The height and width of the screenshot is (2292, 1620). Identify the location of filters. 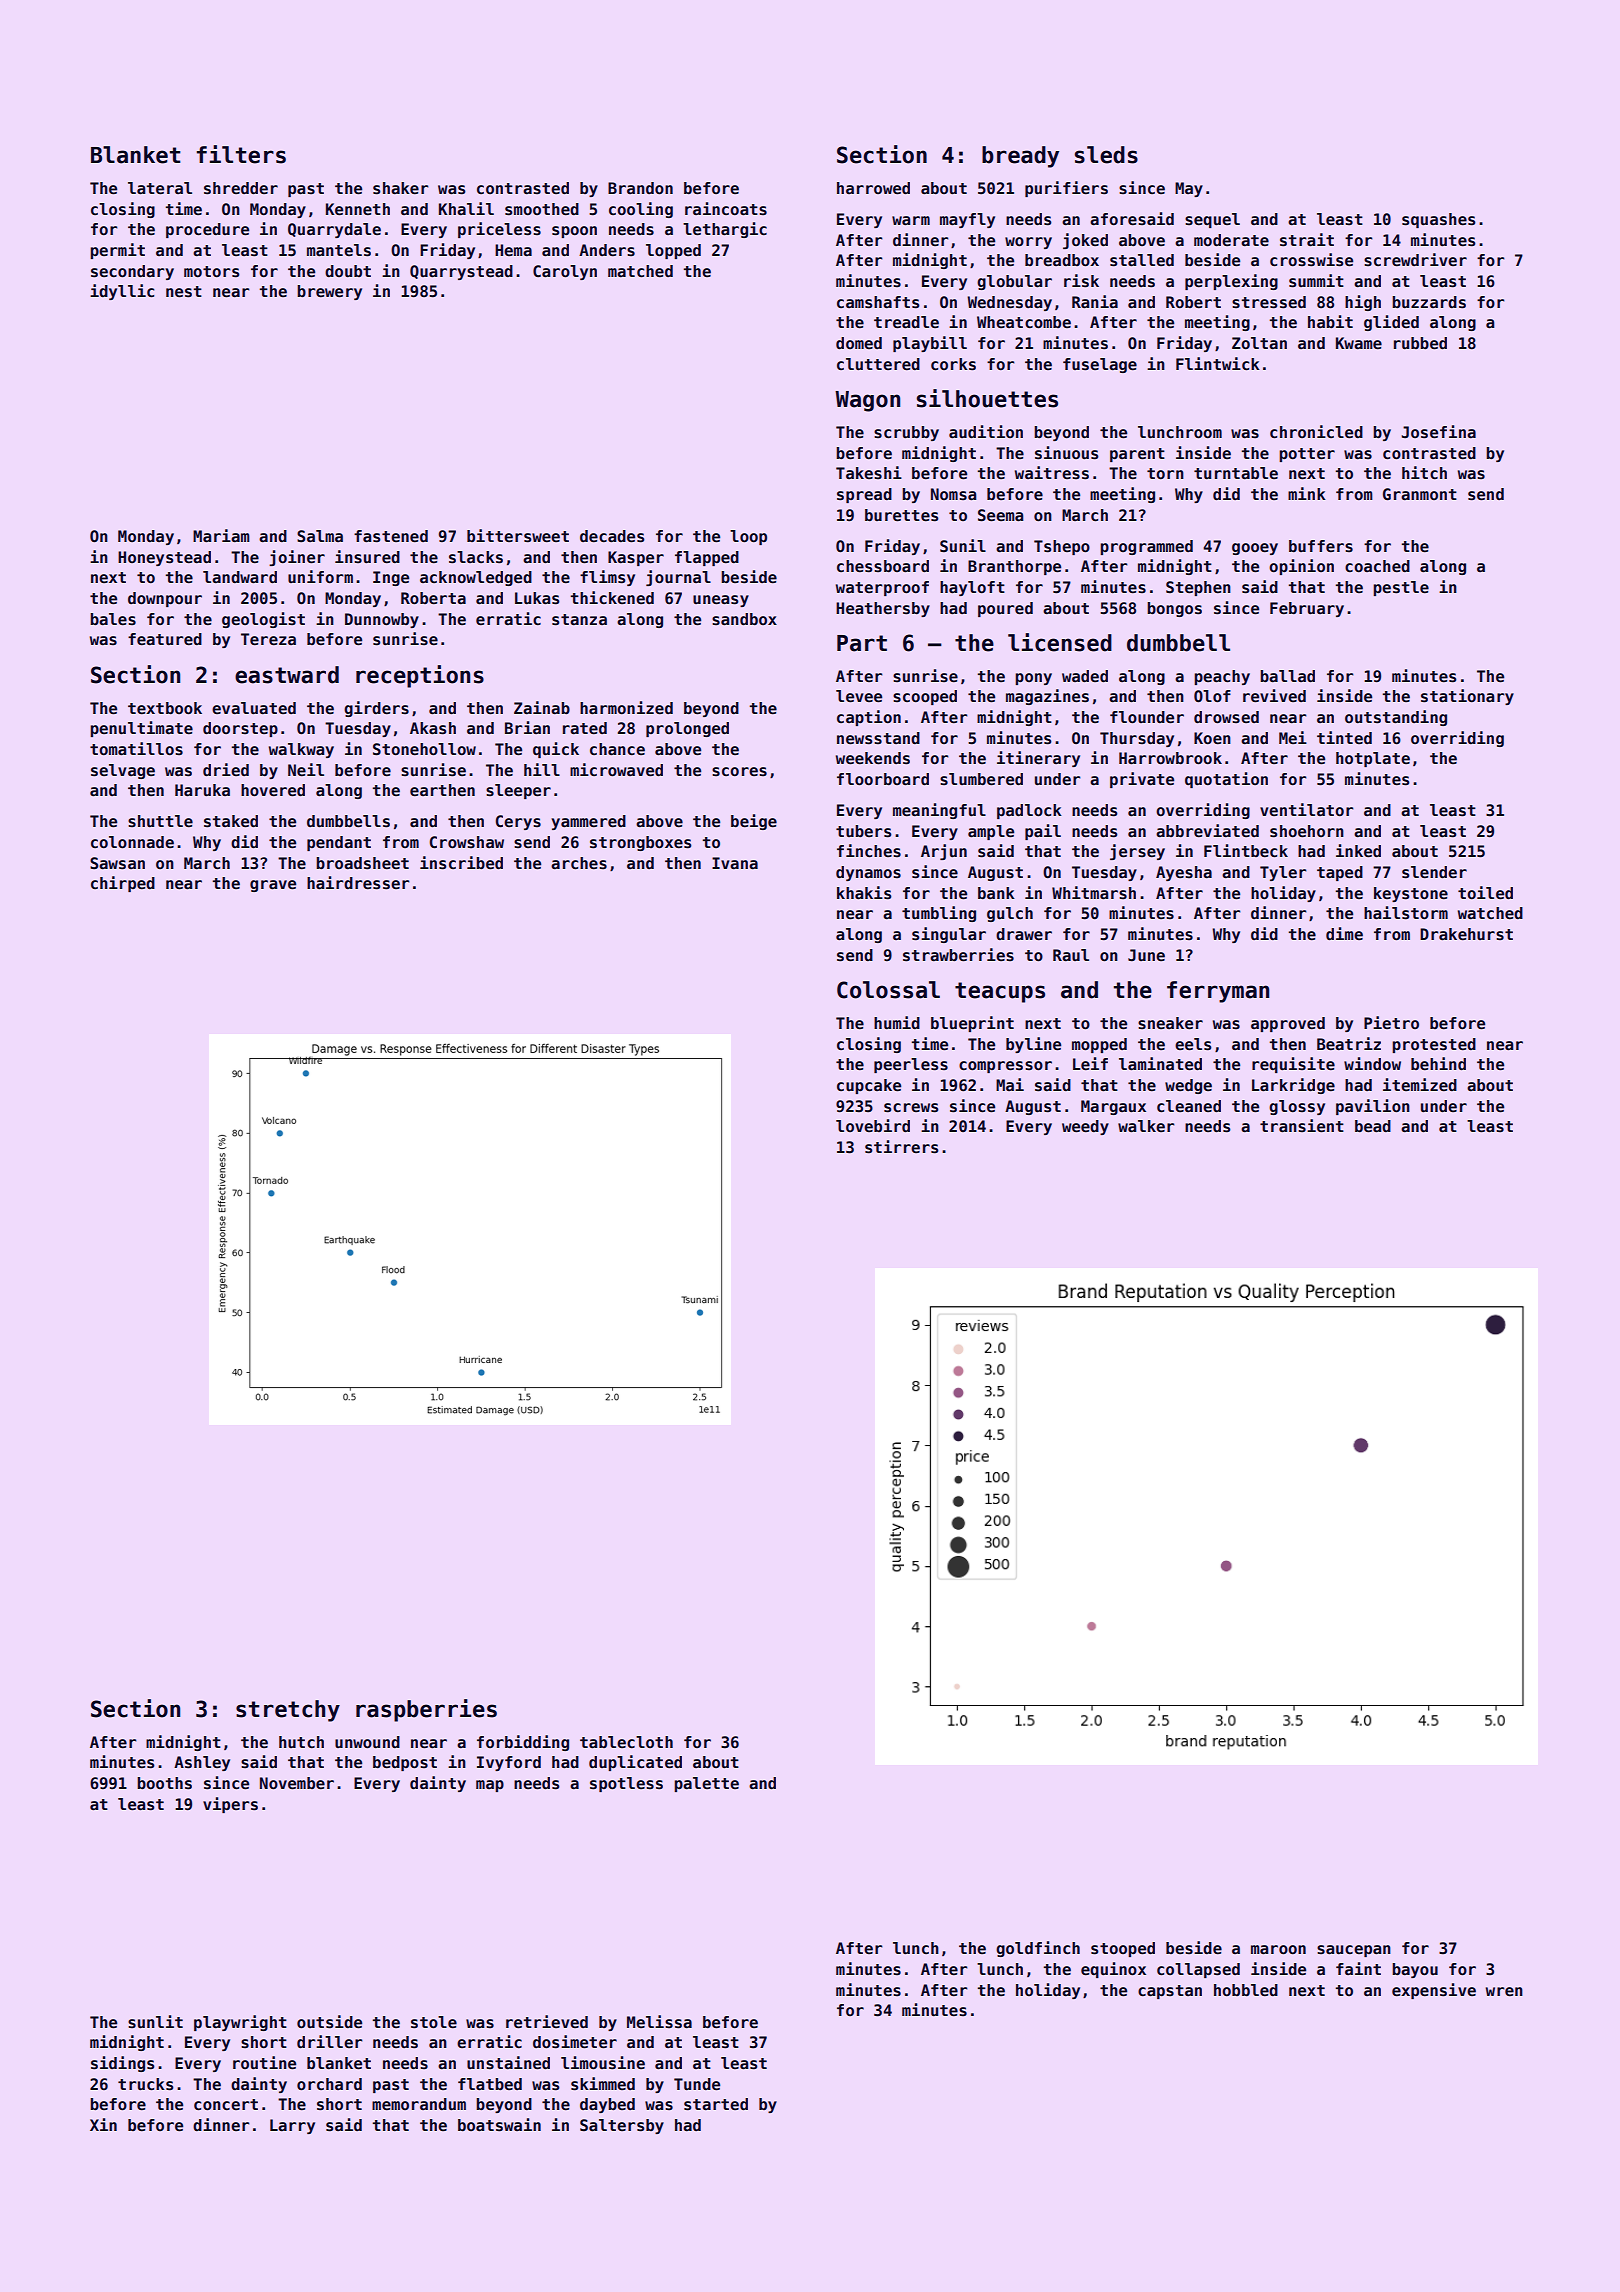
(241, 154).
